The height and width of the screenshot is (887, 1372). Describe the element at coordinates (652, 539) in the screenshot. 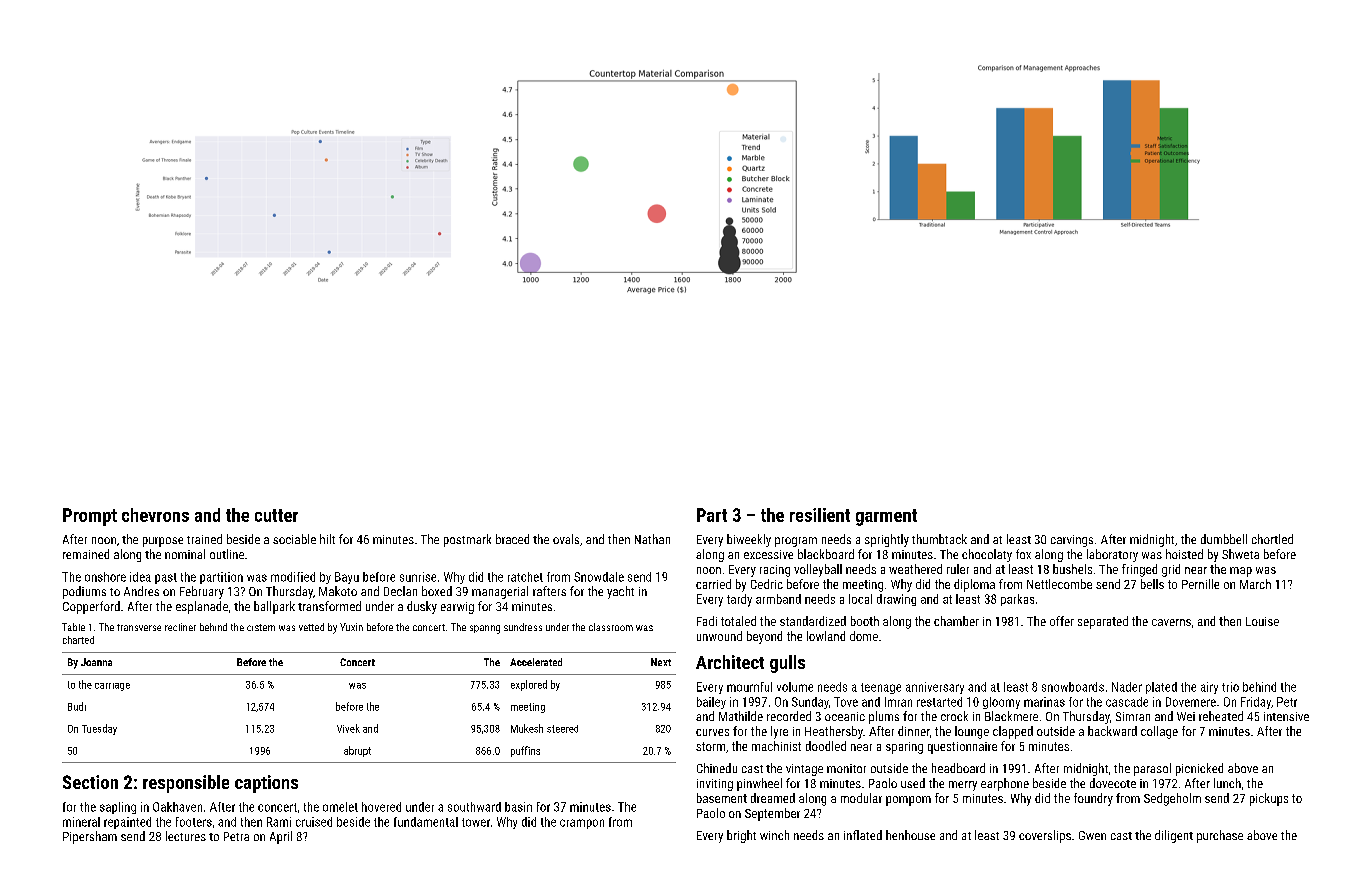

I see `Nathan` at that location.
